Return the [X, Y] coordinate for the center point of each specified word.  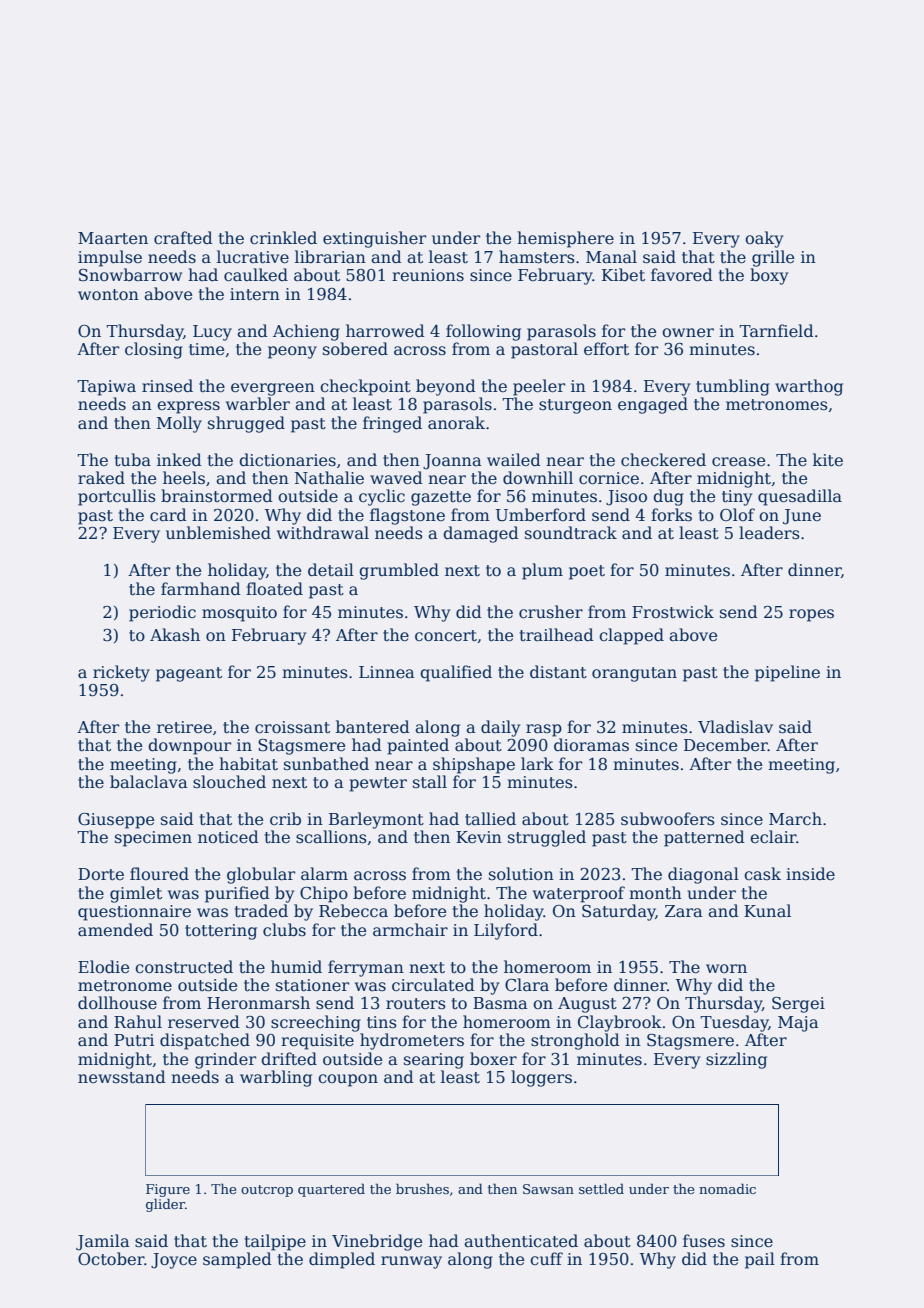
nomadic [727, 1188]
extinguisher [374, 239]
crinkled [283, 238]
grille [773, 258]
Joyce [174, 1261]
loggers [541, 1078]
